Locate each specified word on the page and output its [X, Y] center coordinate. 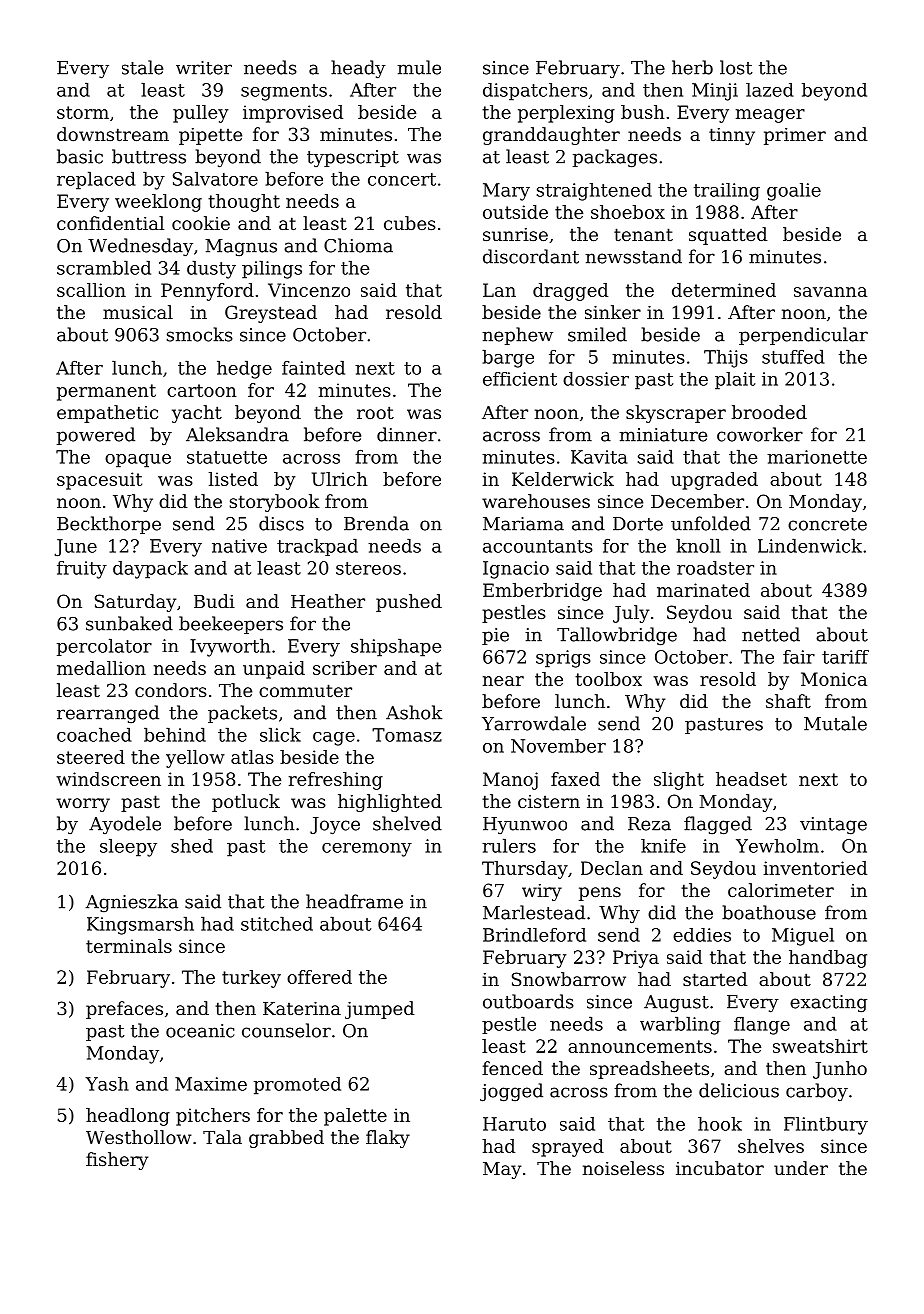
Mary [506, 192]
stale [142, 67]
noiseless [623, 1168]
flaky [388, 1139]
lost [736, 67]
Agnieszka [132, 903]
